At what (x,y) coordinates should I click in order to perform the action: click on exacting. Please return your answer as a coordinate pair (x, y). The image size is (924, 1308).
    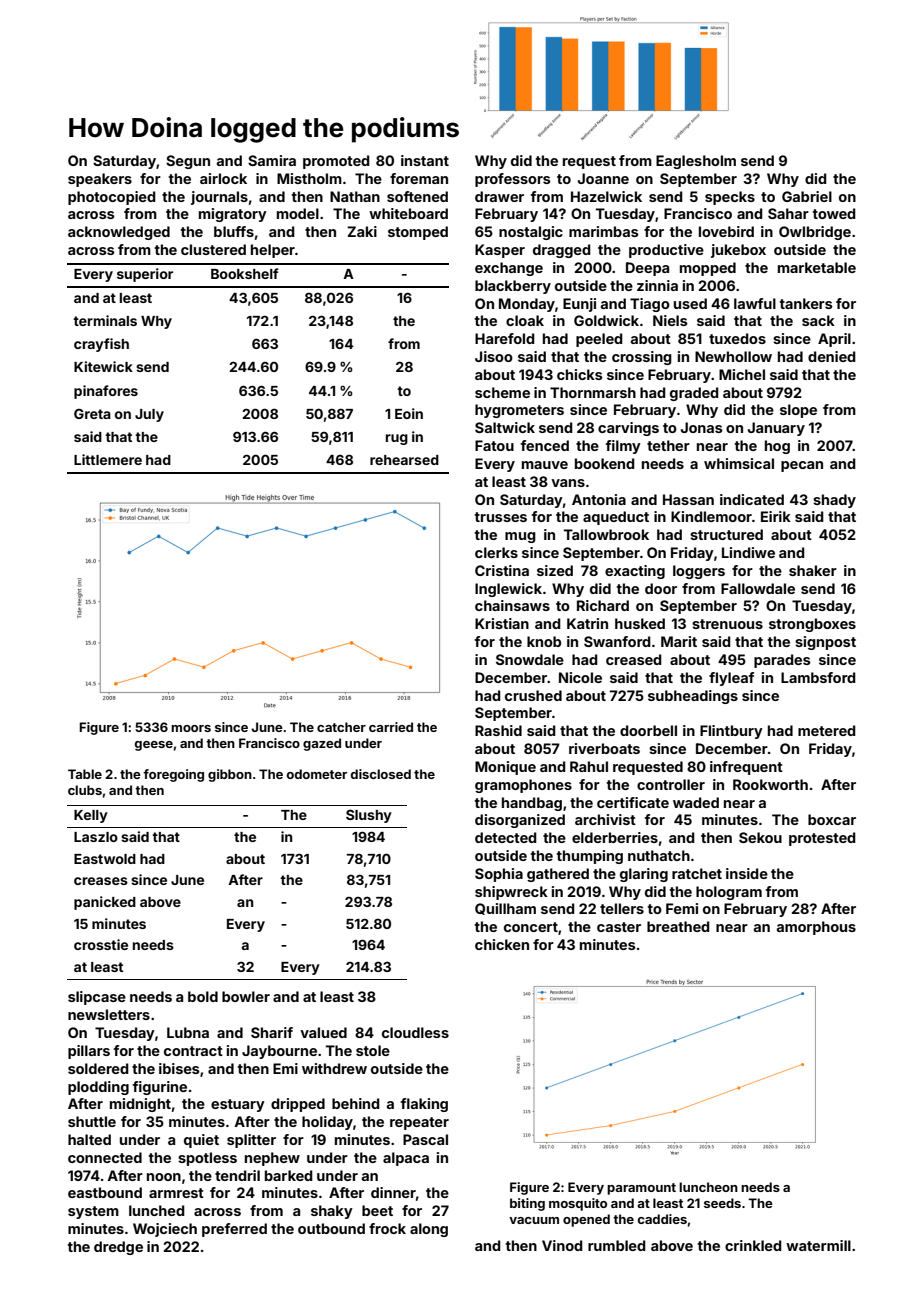
    Looking at the image, I should click on (635, 572).
